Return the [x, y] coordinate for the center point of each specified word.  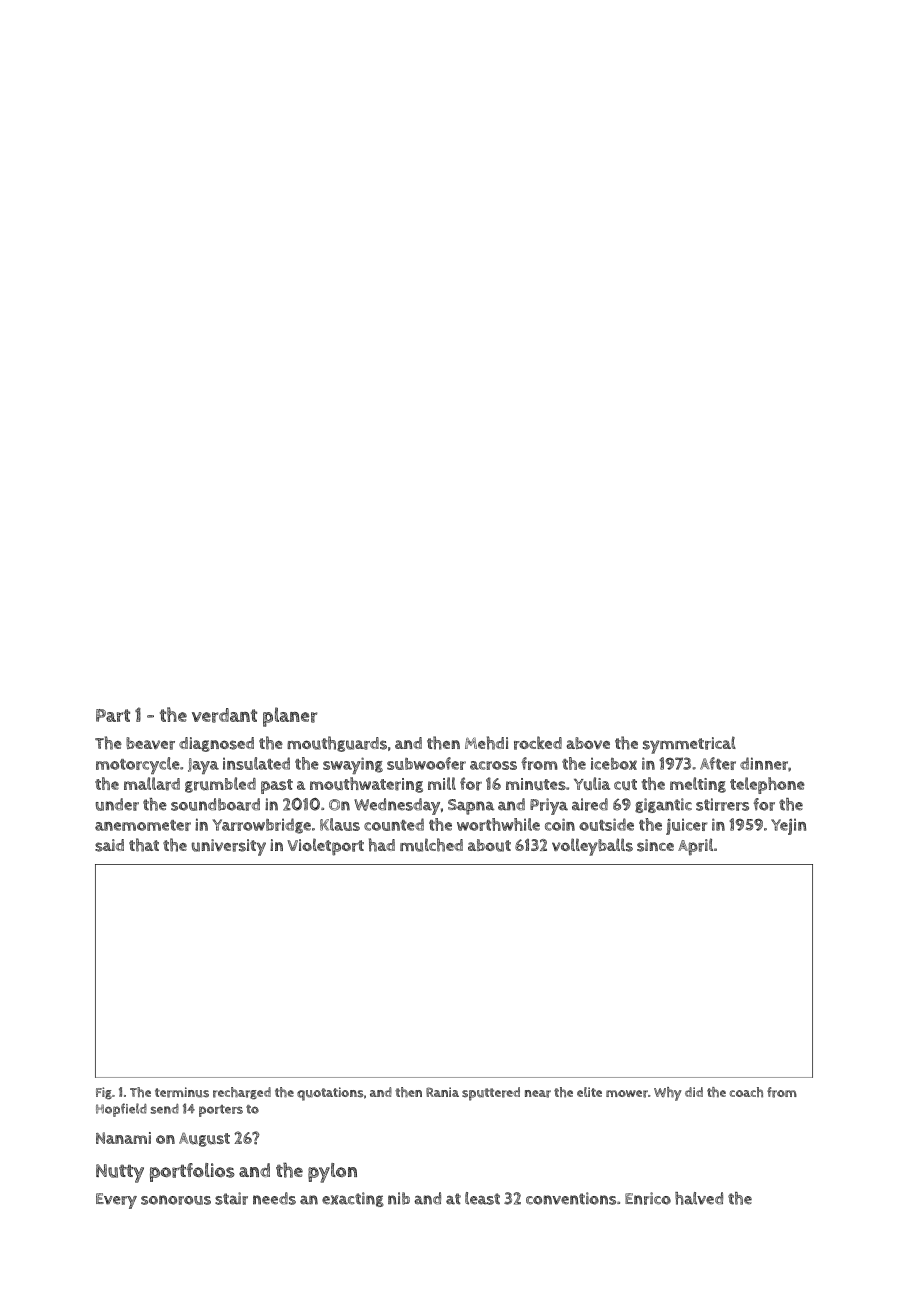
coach [746, 1092]
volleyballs [592, 847]
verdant [224, 715]
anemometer [143, 825]
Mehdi [486, 743]
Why [668, 1094]
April [695, 847]
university [229, 847]
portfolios [192, 1172]
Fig [104, 1093]
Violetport [325, 847]
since [655, 845]
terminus [182, 1092]
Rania [442, 1092]
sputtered [491, 1094]
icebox [614, 763]
